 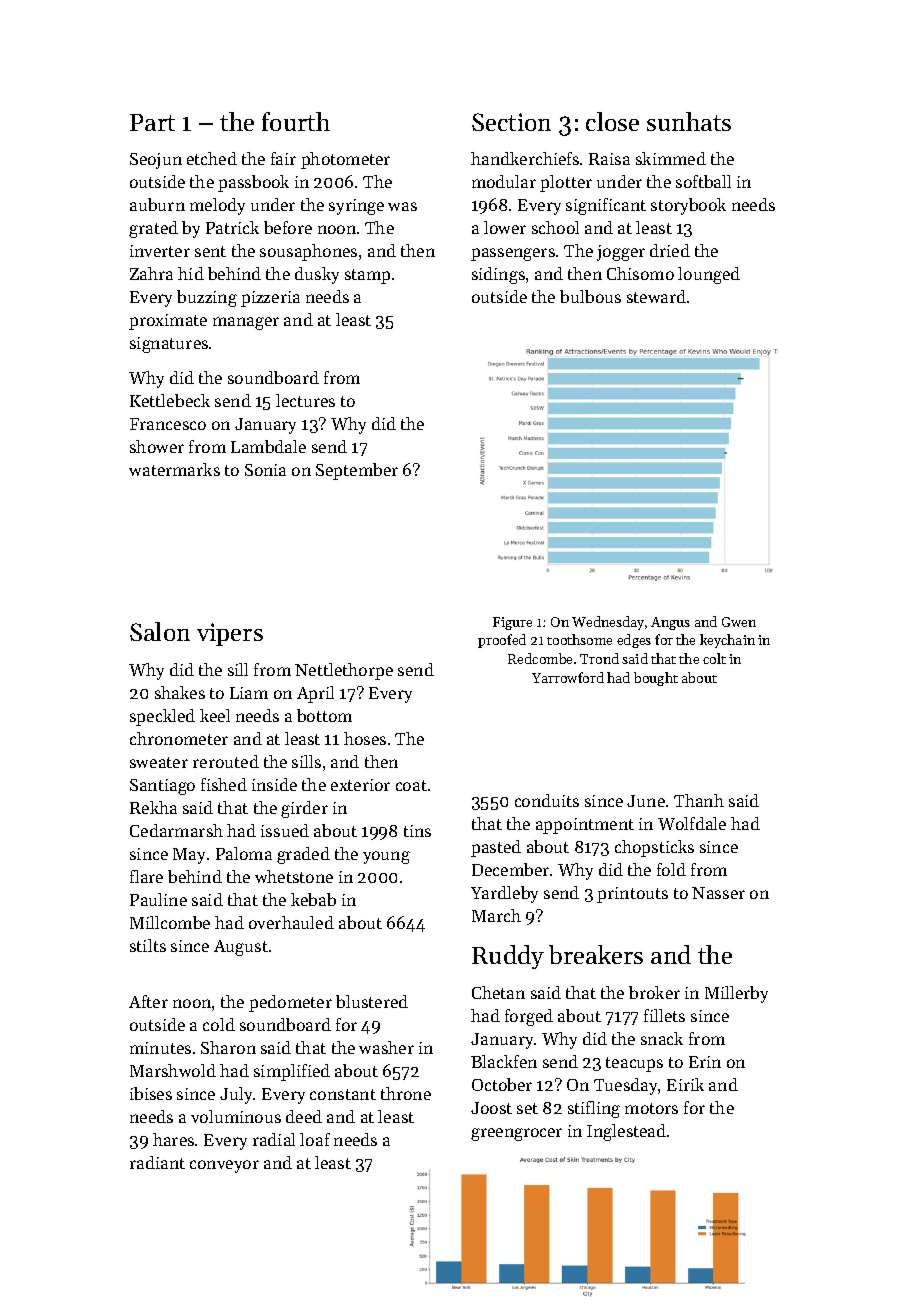 I want to click on throne, so click(x=406, y=1093).
